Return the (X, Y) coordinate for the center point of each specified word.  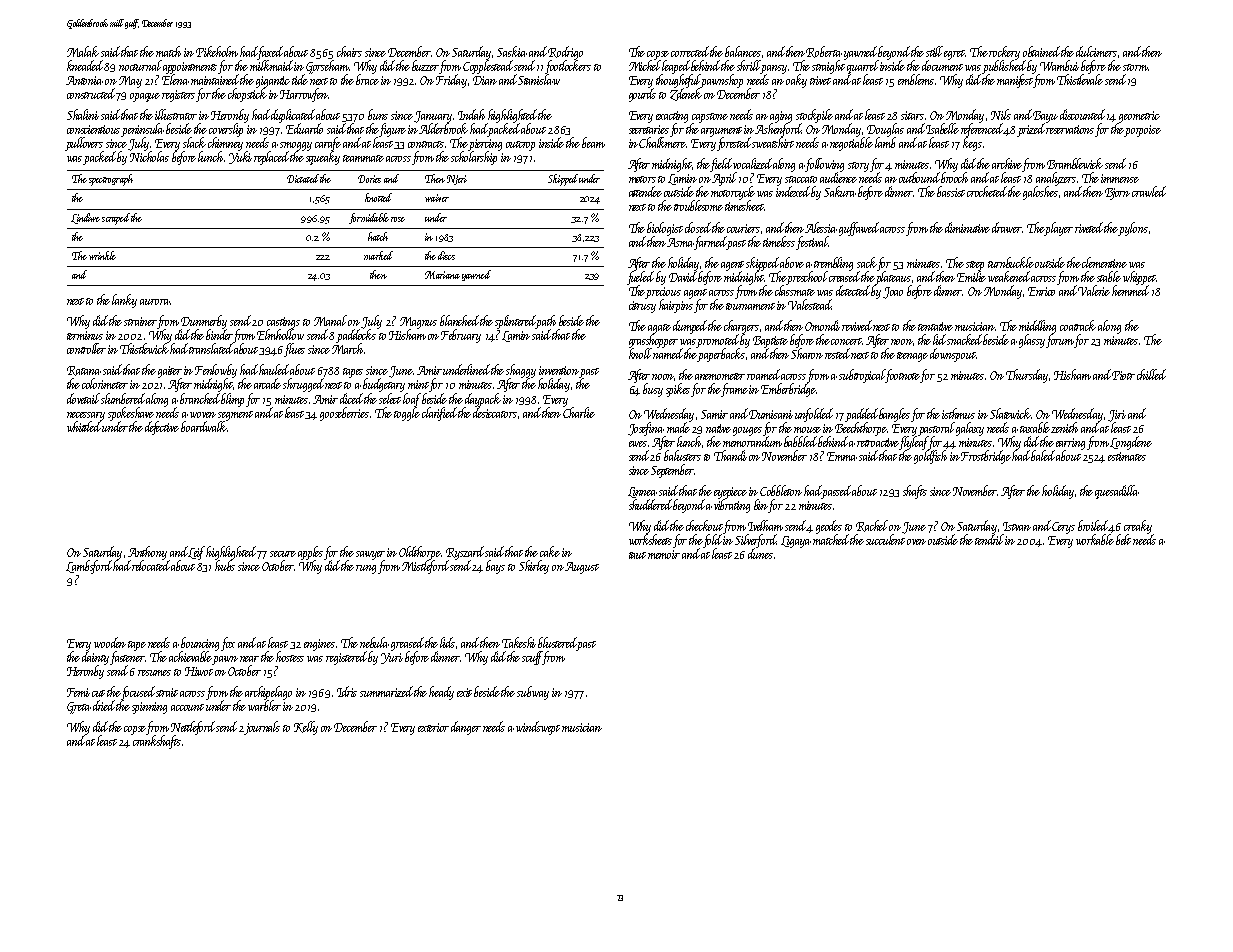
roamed (763, 374)
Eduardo (304, 128)
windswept (538, 728)
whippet (1139, 278)
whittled (85, 426)
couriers (743, 228)
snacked (965, 339)
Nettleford (193, 728)
